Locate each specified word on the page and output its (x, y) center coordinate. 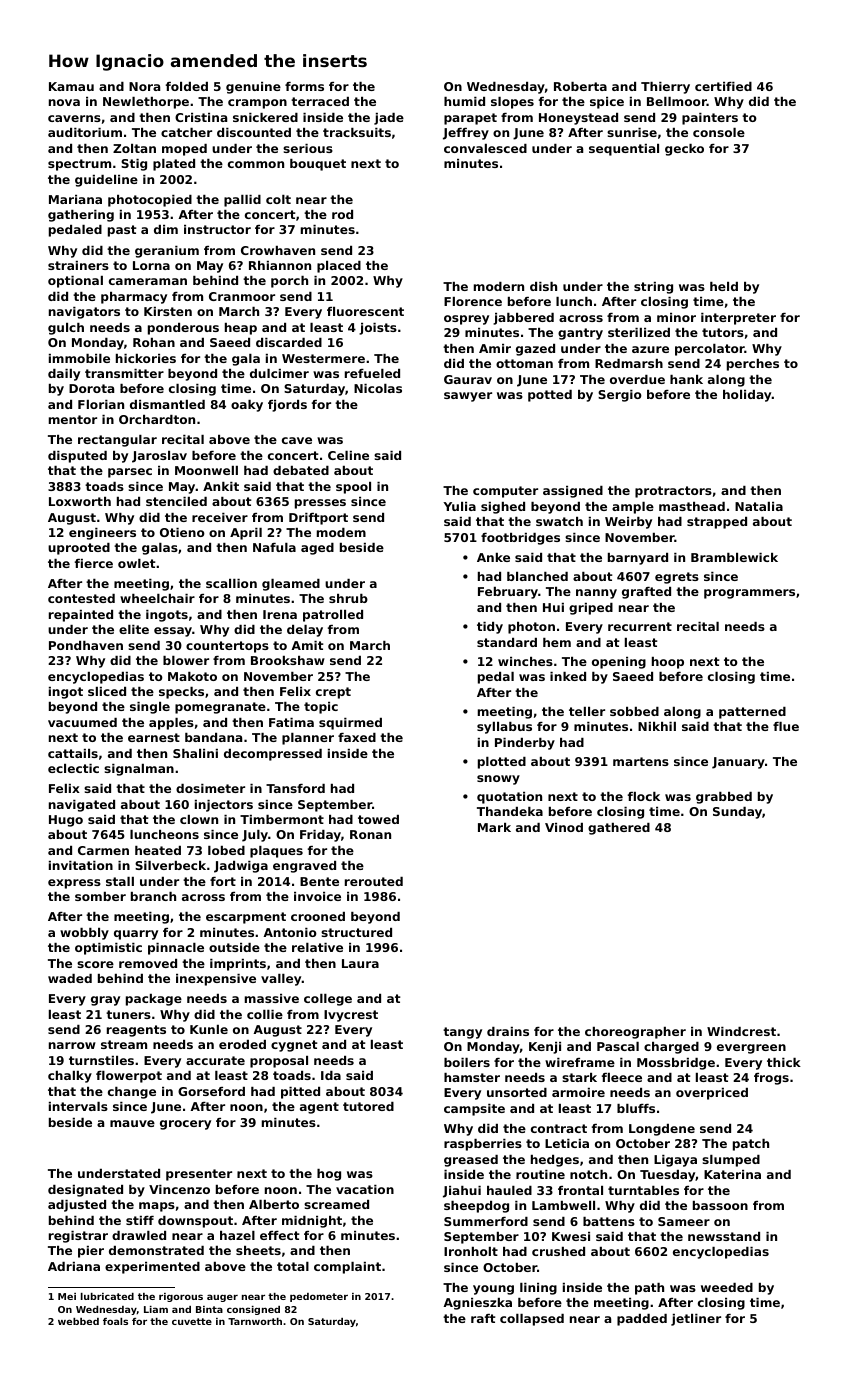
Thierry (665, 88)
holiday (747, 396)
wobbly (84, 934)
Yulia (459, 506)
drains (508, 1031)
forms (304, 86)
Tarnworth (255, 1321)
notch (588, 1174)
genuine (253, 88)
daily (64, 375)
